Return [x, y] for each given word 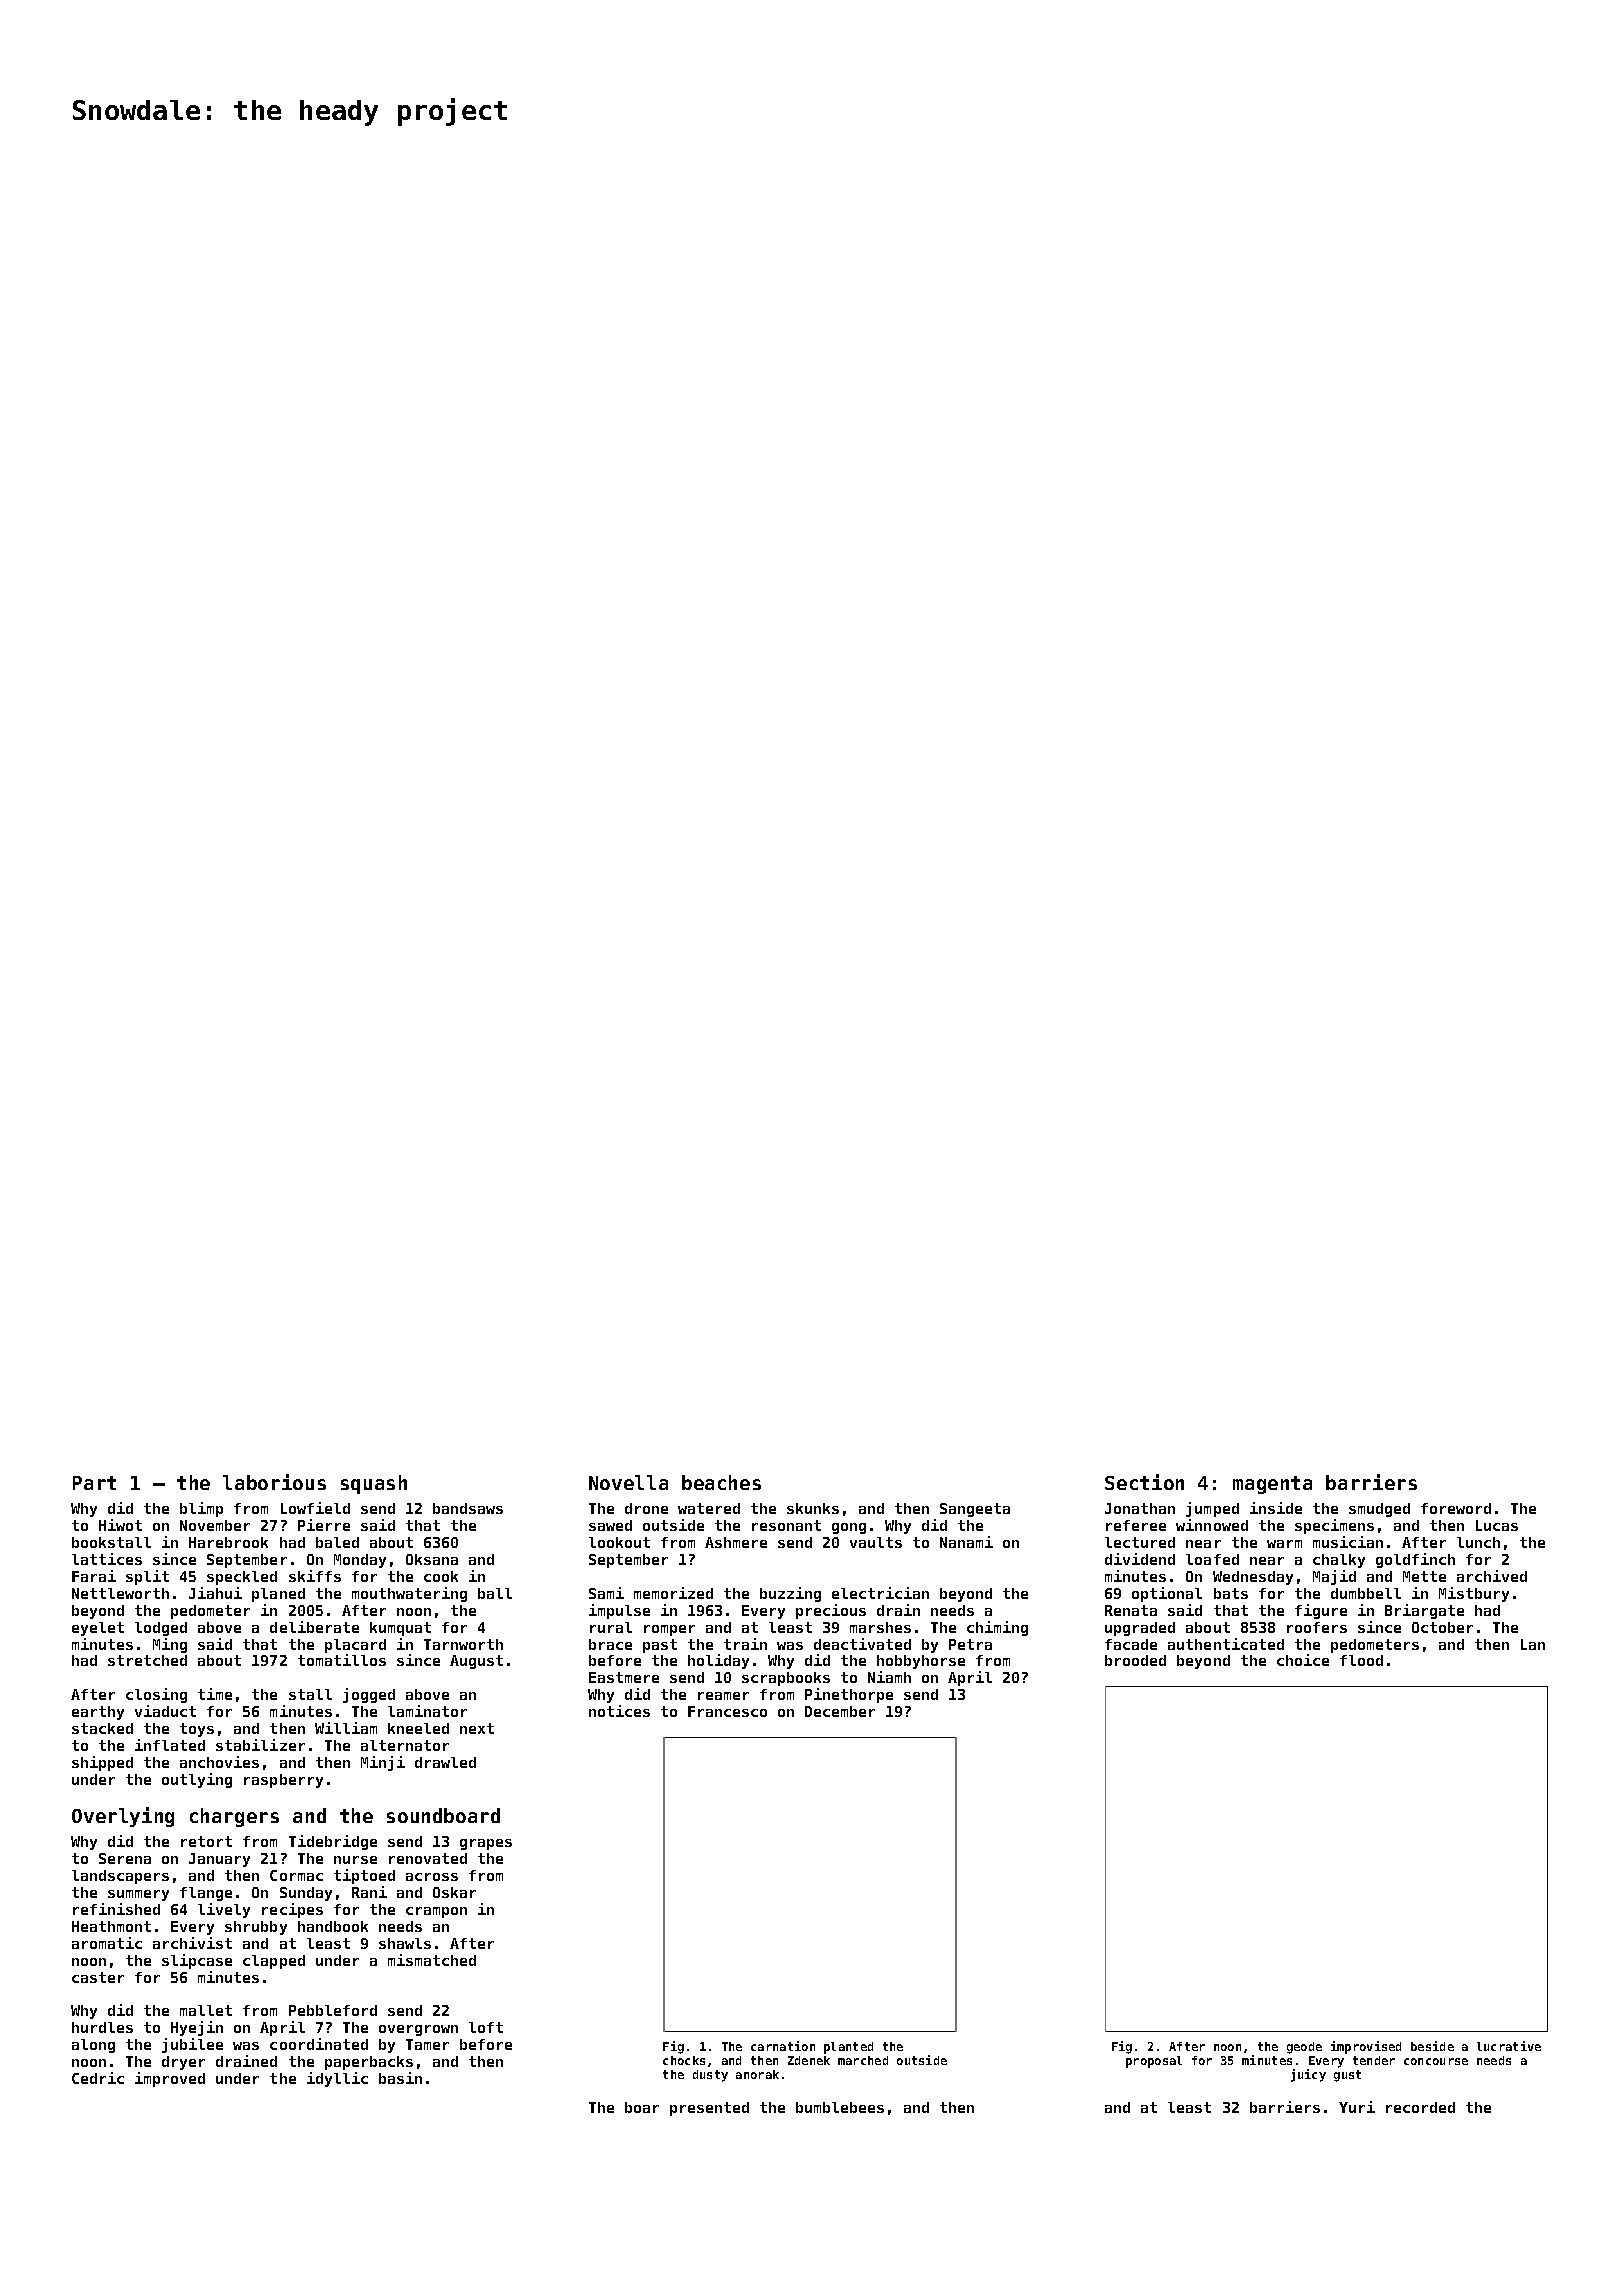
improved [170, 2079]
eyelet [98, 1629]
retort [206, 1841]
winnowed [1212, 1525]
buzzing [790, 1594]
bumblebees [840, 2107]
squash [374, 1484]
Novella [628, 1482]
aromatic [107, 1943]
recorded [1420, 2107]
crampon [436, 1912]
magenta [1272, 1485]
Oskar [454, 1892]
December [840, 1711]
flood [1361, 1660]
